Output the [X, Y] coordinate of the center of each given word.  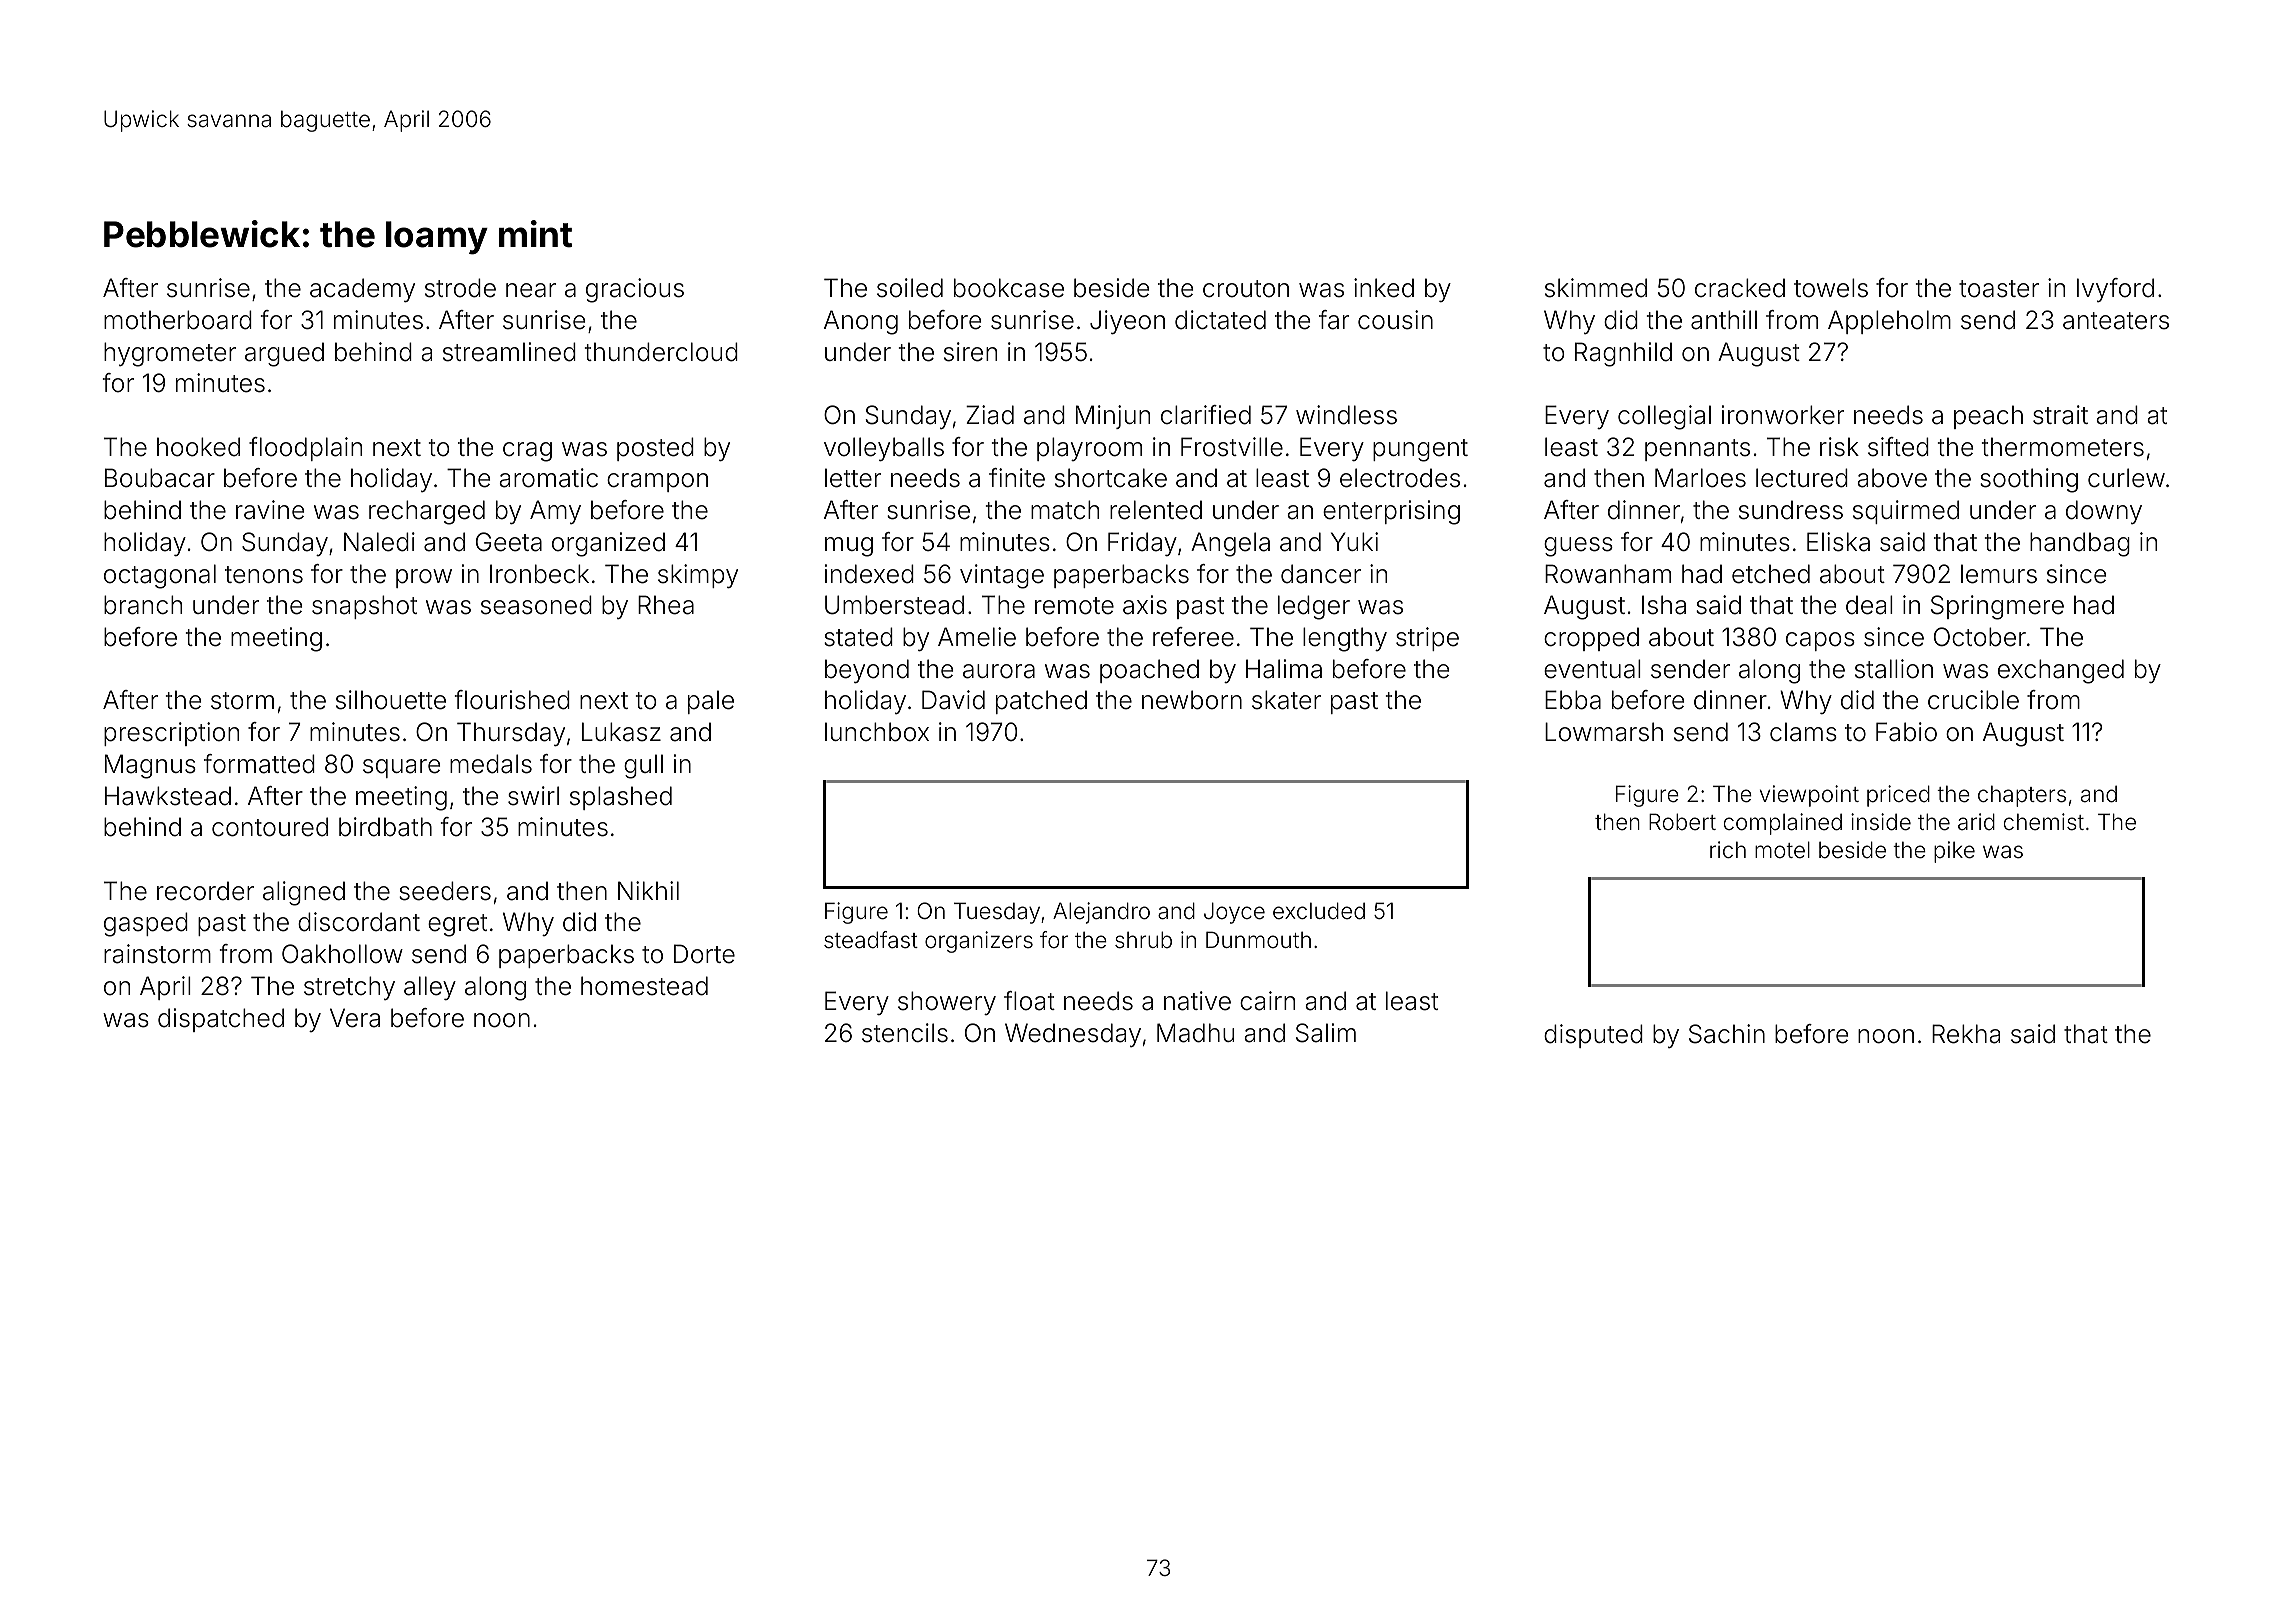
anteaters [2116, 321]
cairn [1267, 1001]
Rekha [1966, 1034]
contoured [270, 827]
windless [1346, 415]
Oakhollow [342, 954]
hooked [198, 447]
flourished [512, 700]
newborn [1192, 700]
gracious [635, 290]
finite [1017, 478]
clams [1803, 732]
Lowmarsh [1604, 732]
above [1892, 478]
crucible [1973, 700]
